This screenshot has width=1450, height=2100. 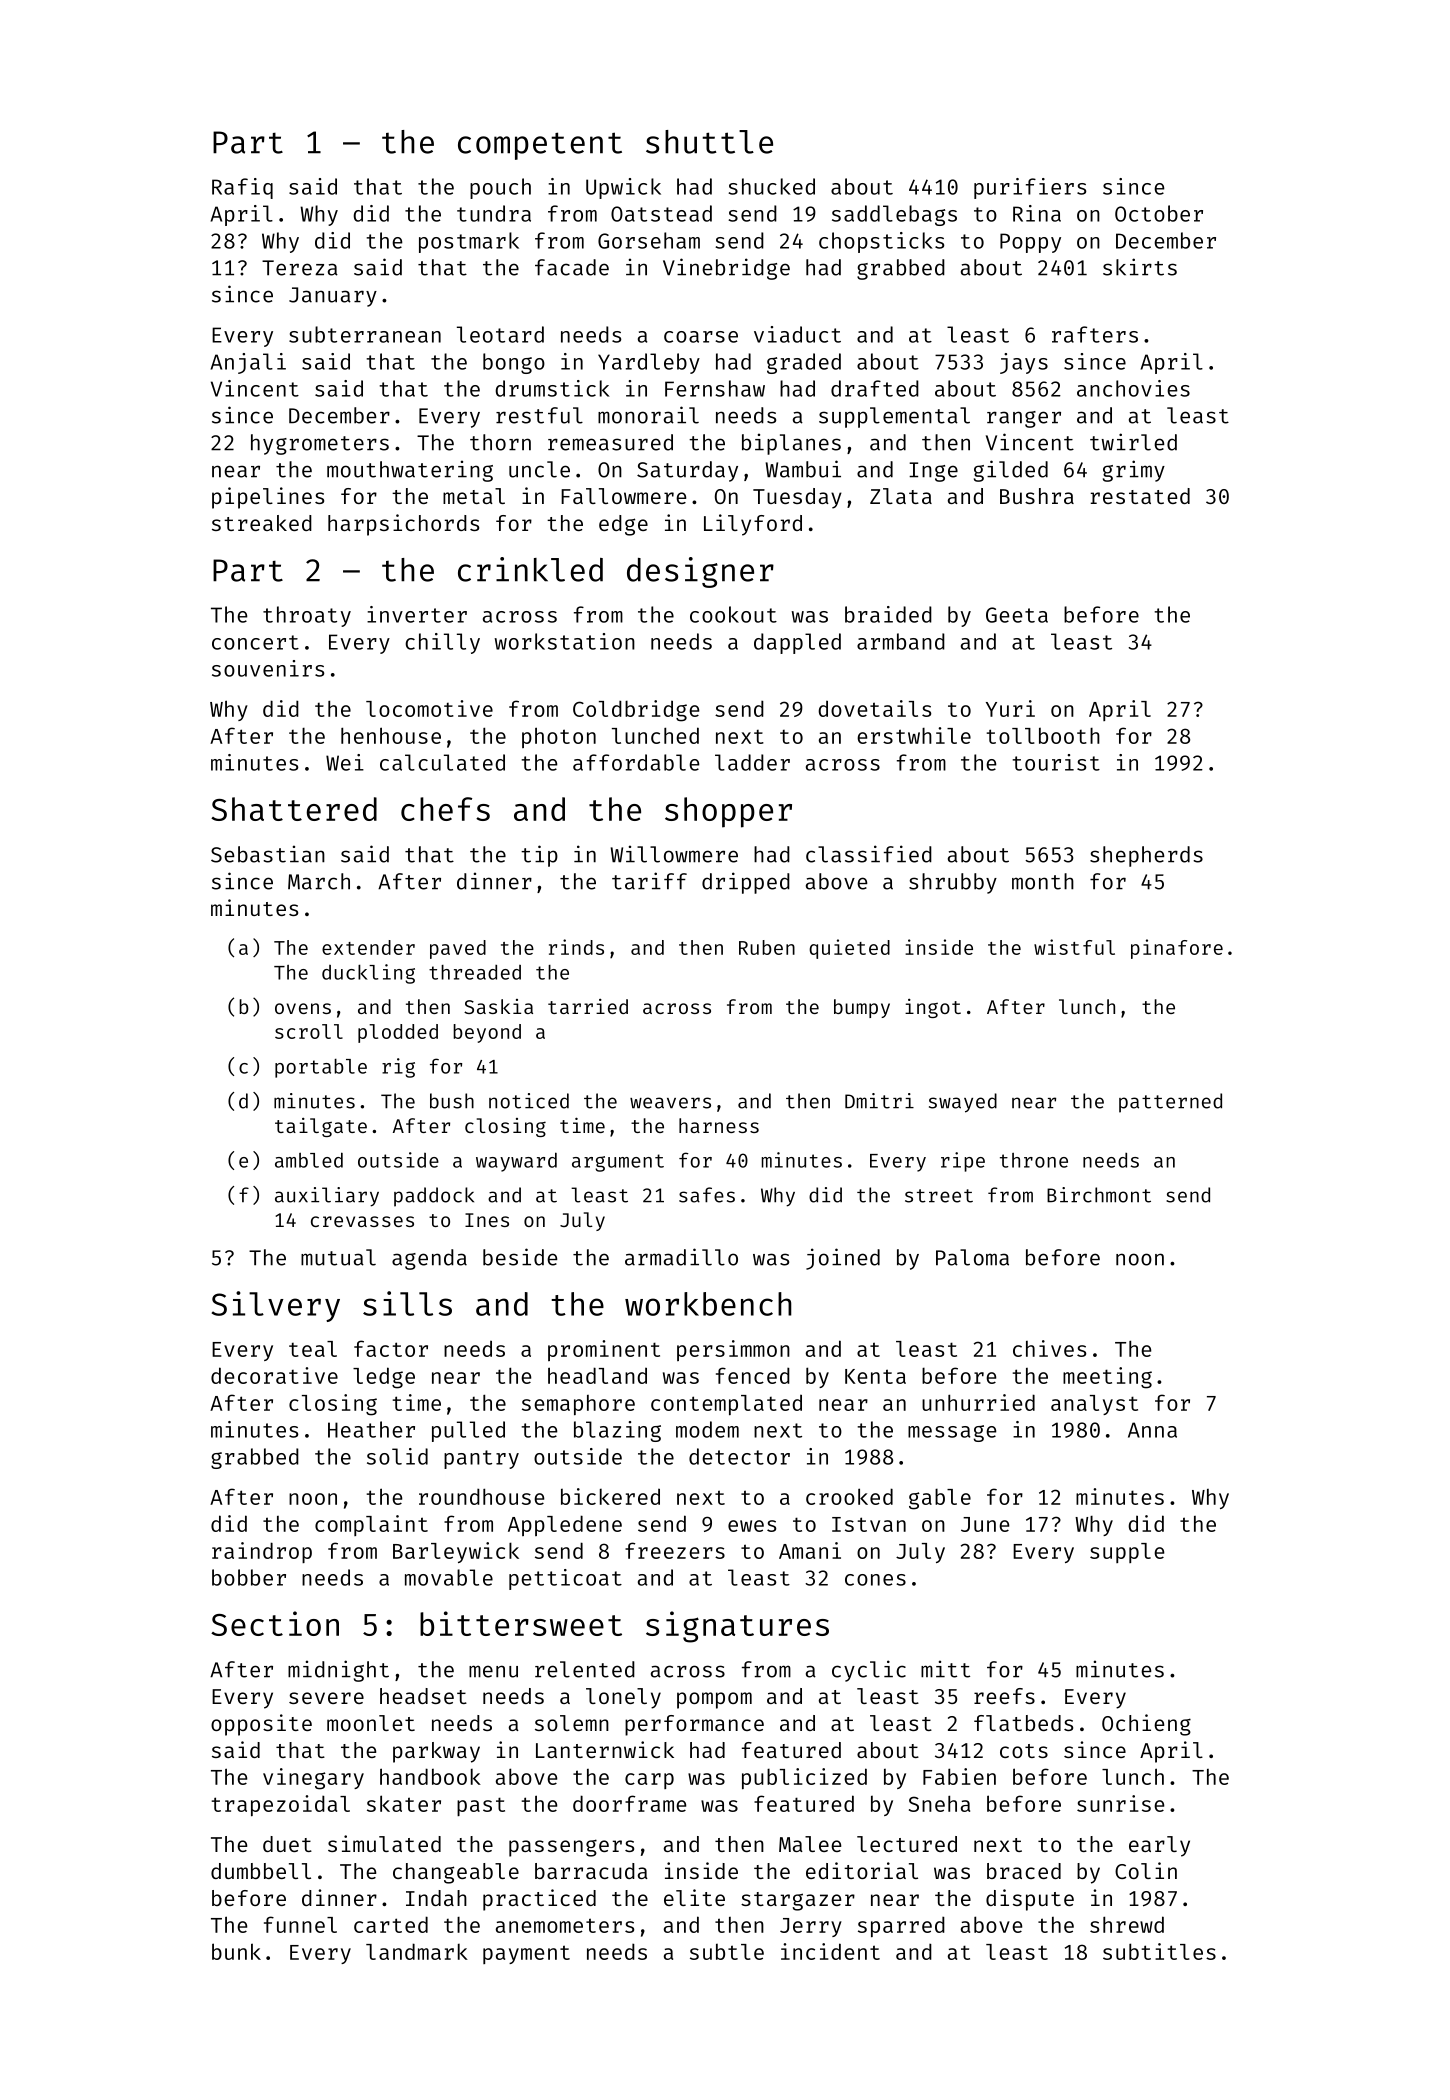 I want to click on gilded, so click(x=1011, y=471).
